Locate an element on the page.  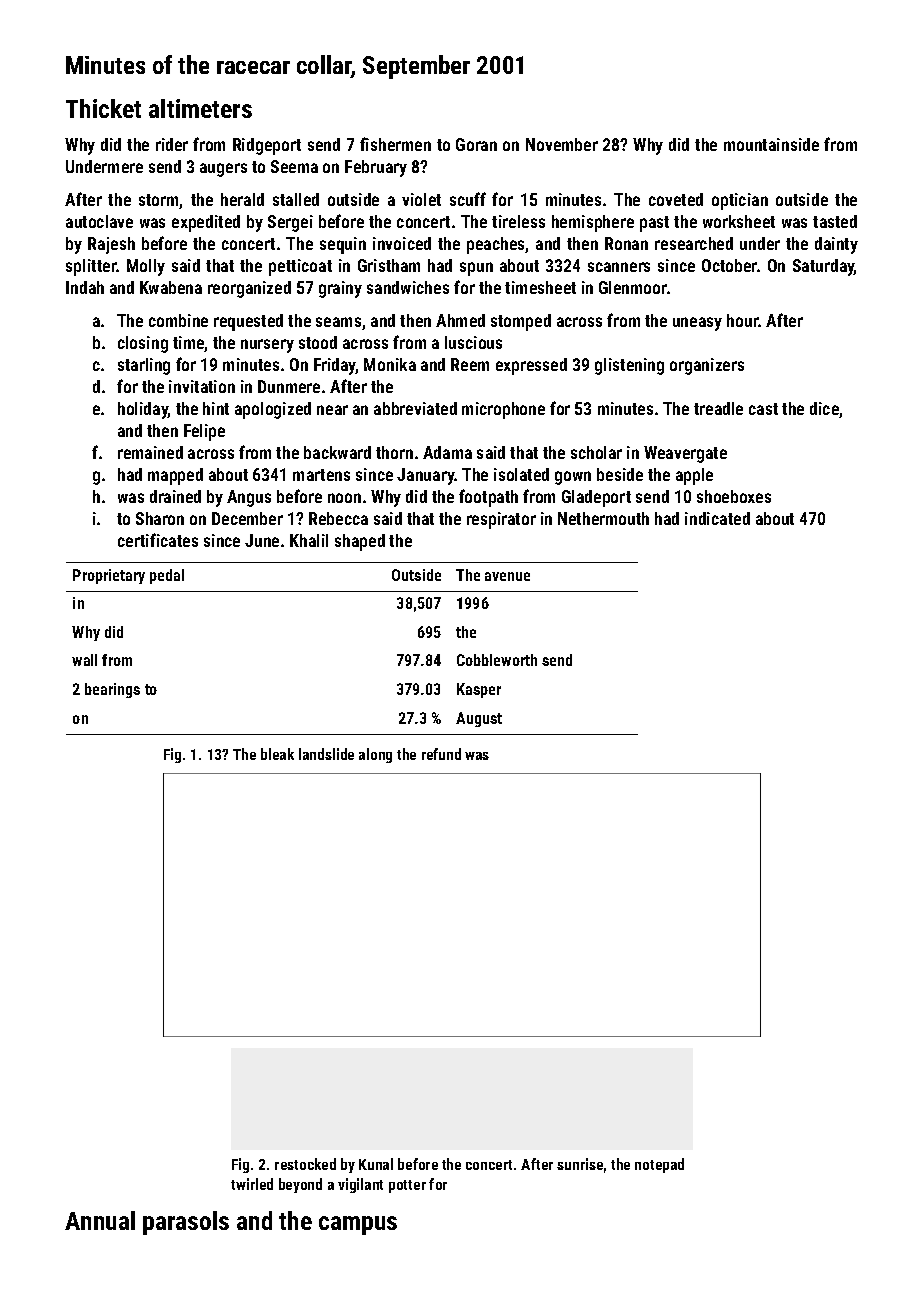
mapped is located at coordinates (175, 476).
